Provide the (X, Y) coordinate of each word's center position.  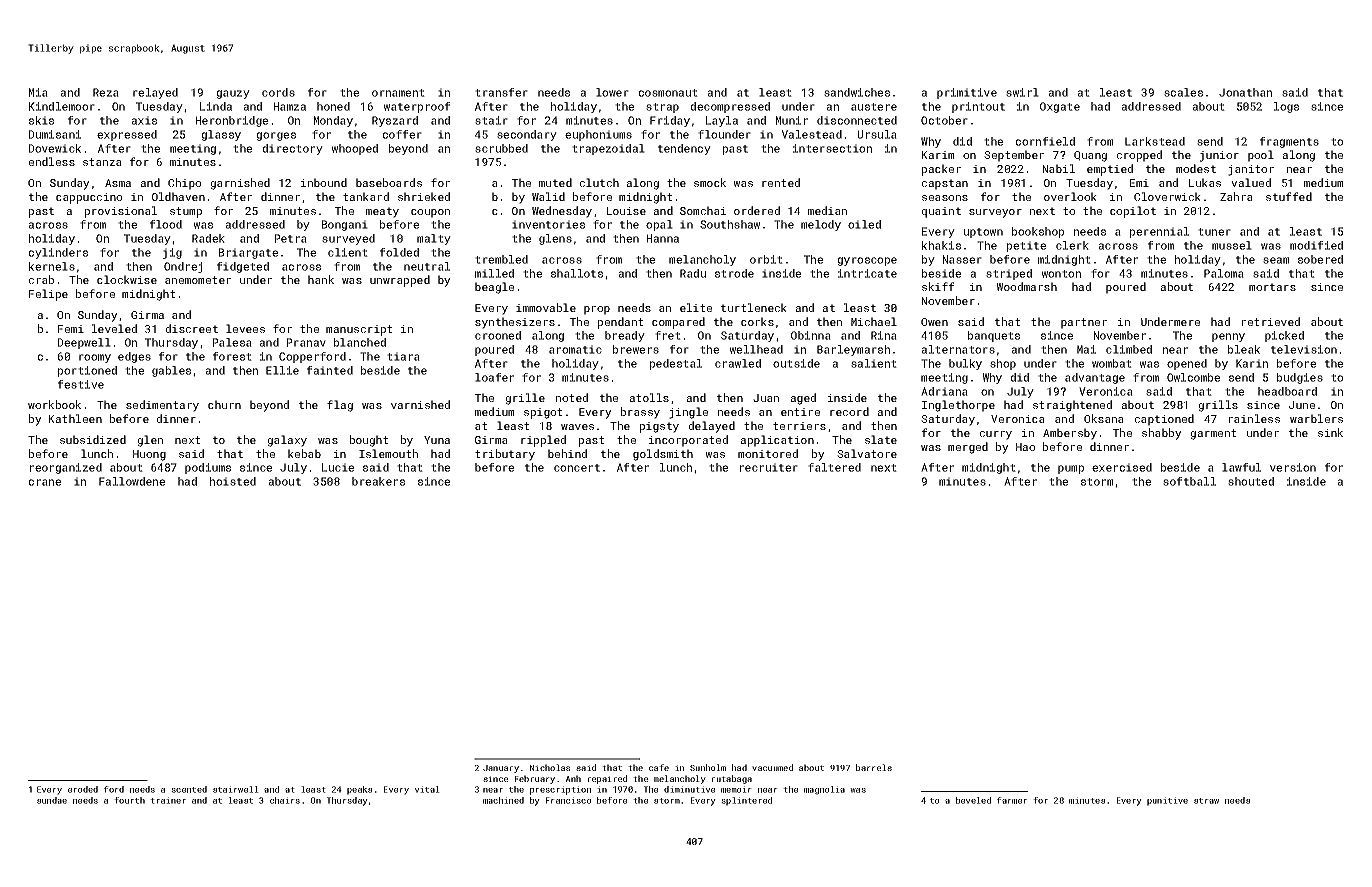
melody (821, 225)
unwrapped (400, 281)
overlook (1070, 196)
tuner (1214, 232)
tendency (684, 149)
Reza (106, 92)
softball (1189, 481)
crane (45, 482)
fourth (129, 800)
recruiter (769, 467)
